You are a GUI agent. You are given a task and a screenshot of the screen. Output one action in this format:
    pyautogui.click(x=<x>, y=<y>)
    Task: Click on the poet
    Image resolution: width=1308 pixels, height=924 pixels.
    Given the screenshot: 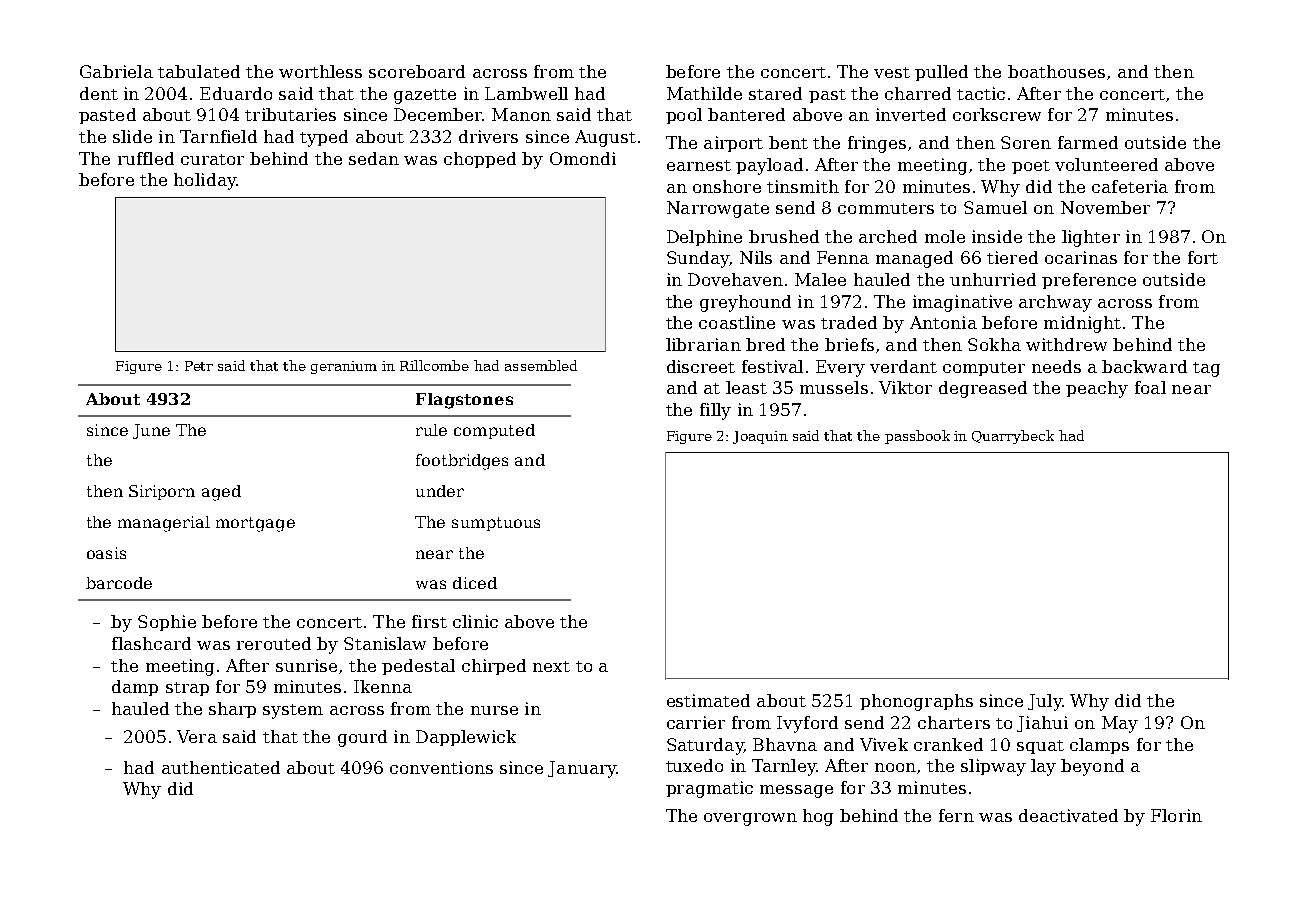 What is the action you would take?
    pyautogui.click(x=1031, y=167)
